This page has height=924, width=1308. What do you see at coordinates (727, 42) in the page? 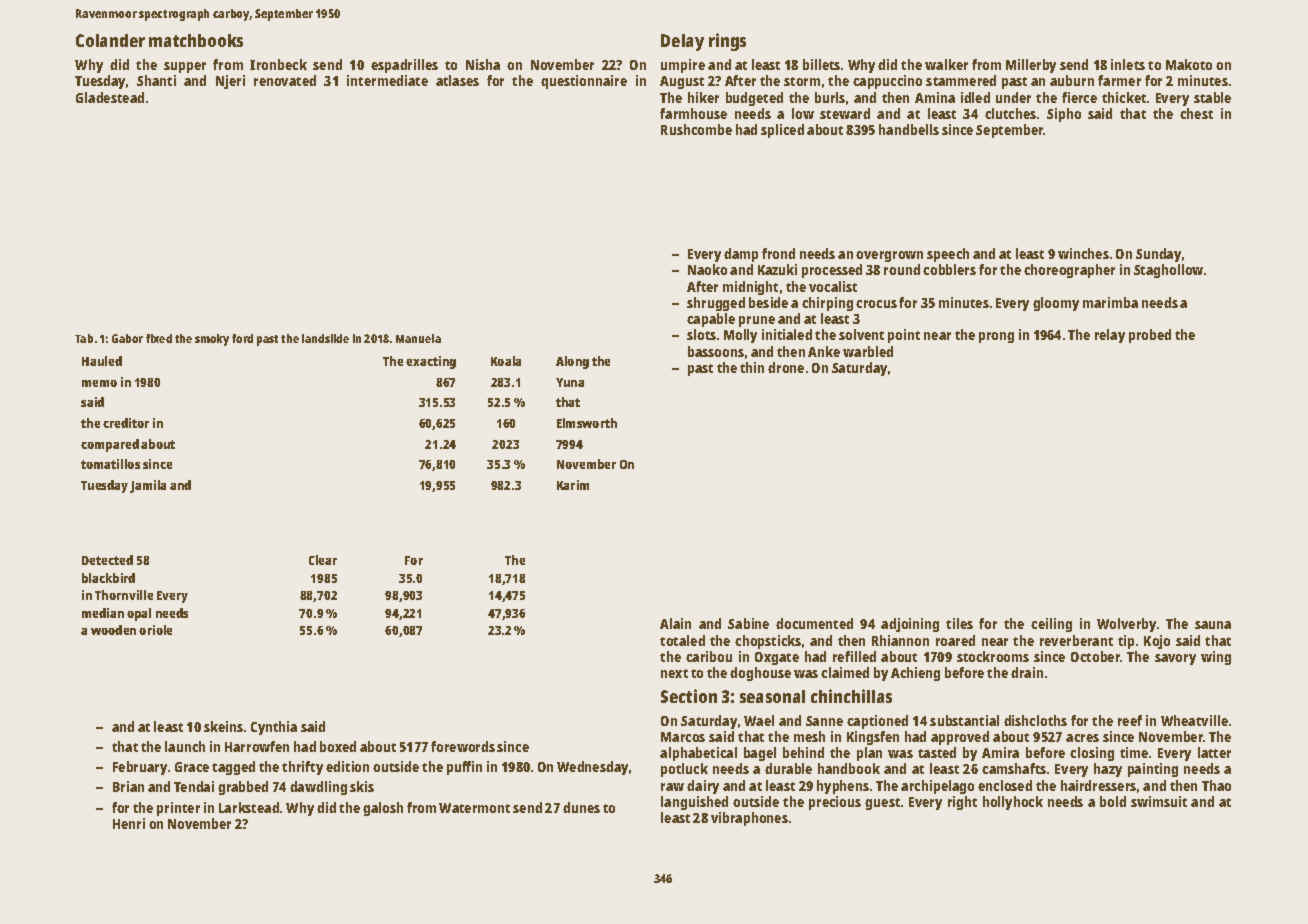
I see `rings` at bounding box center [727, 42].
